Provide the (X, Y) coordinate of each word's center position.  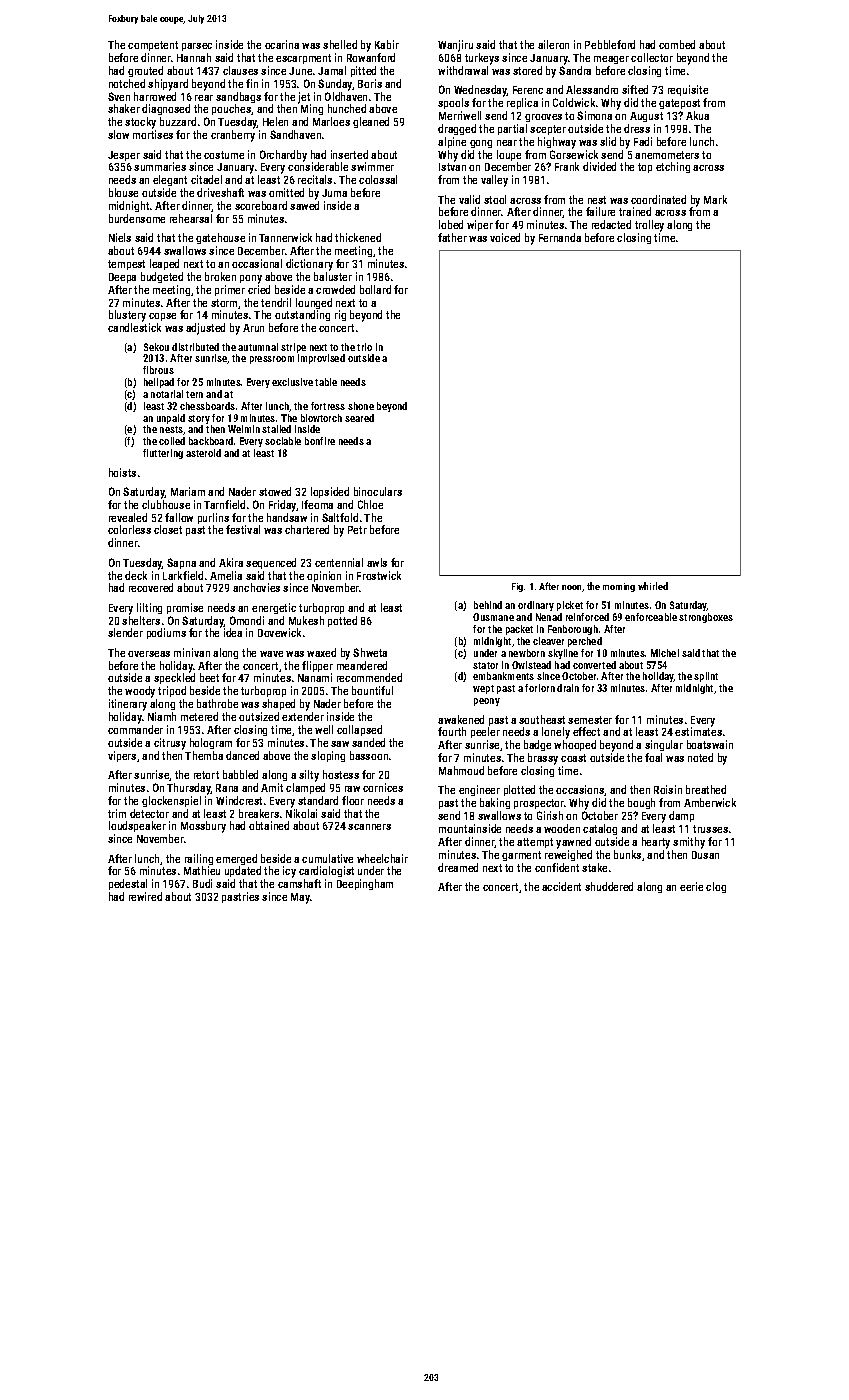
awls (377, 562)
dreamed (458, 867)
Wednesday (480, 91)
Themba (204, 755)
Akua (697, 115)
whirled (653, 586)
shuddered (609, 886)
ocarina (282, 44)
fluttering (163, 454)
